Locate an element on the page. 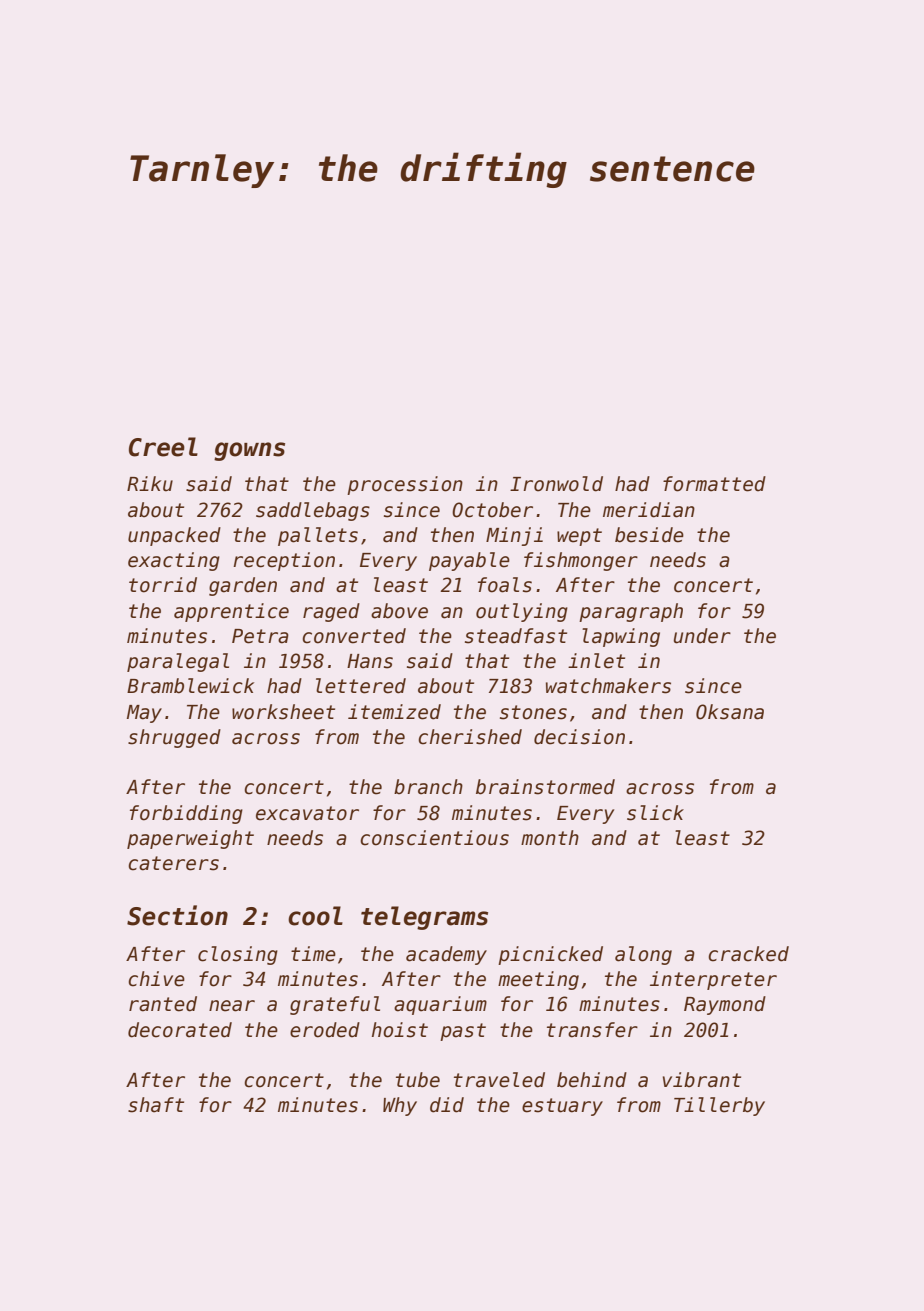 The image size is (924, 1311). Ironwold is located at coordinates (556, 484).
